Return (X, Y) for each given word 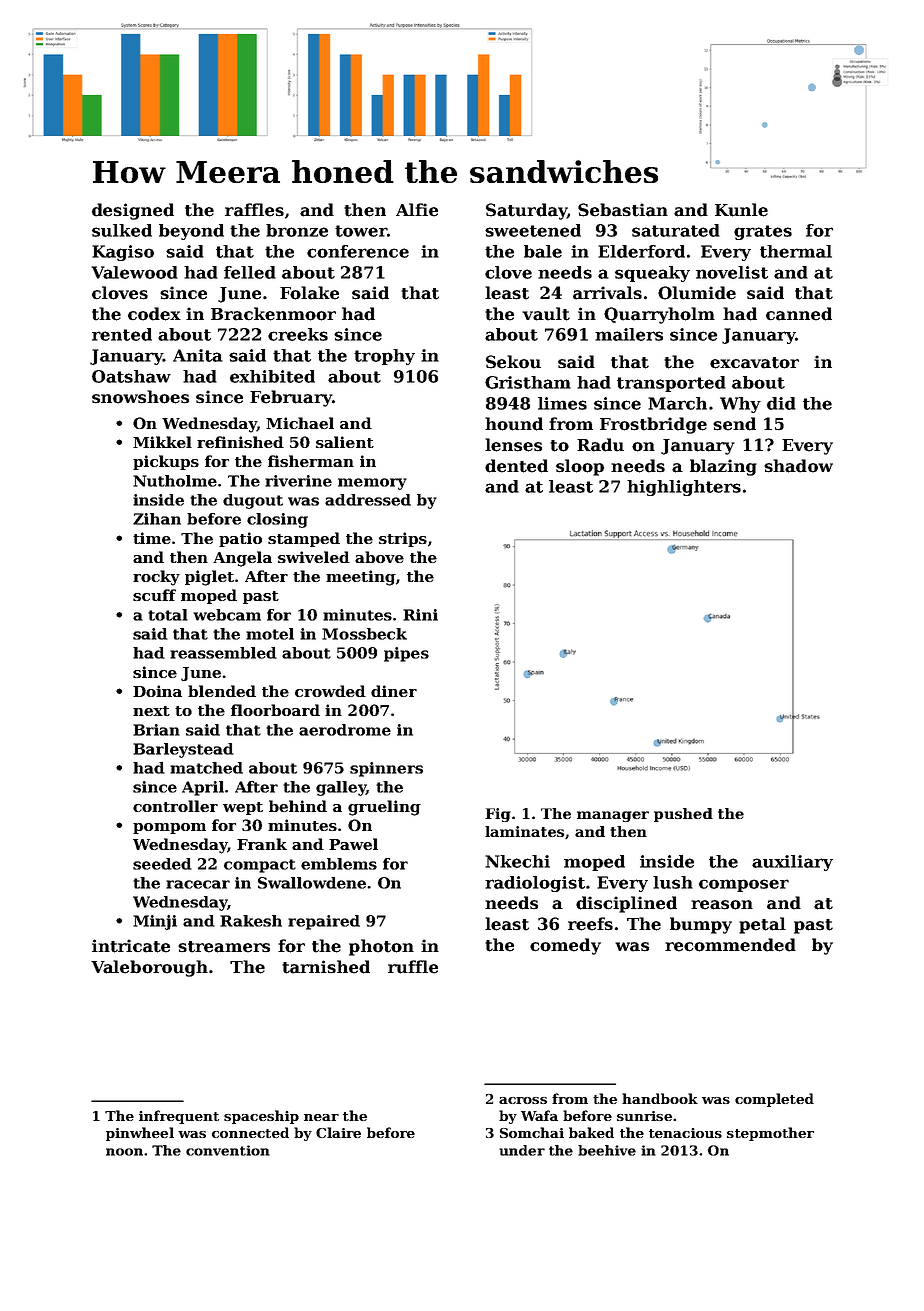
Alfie (417, 210)
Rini (420, 615)
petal (762, 925)
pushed (683, 815)
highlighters (684, 488)
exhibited (272, 376)
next (151, 711)
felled (250, 272)
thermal (796, 251)
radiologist (535, 884)
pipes (406, 654)
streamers (224, 947)
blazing (723, 467)
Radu (600, 445)
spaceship (261, 1117)
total (168, 615)
